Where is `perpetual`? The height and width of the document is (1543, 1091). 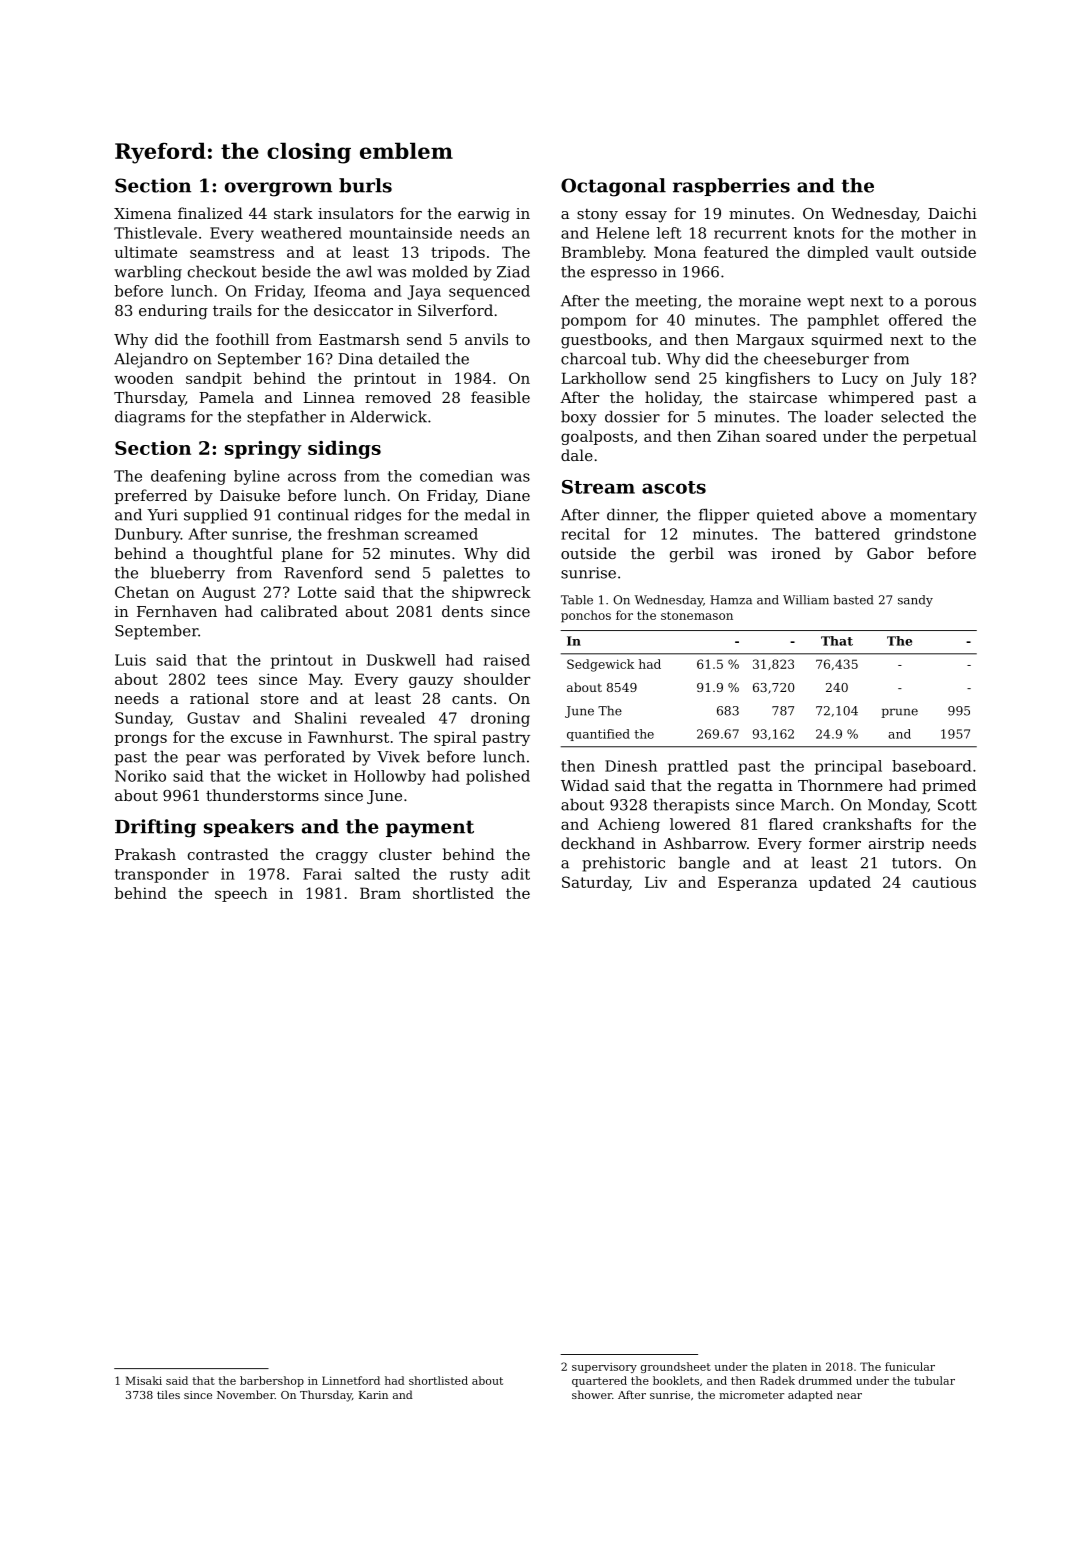
perpetual is located at coordinates (940, 437).
